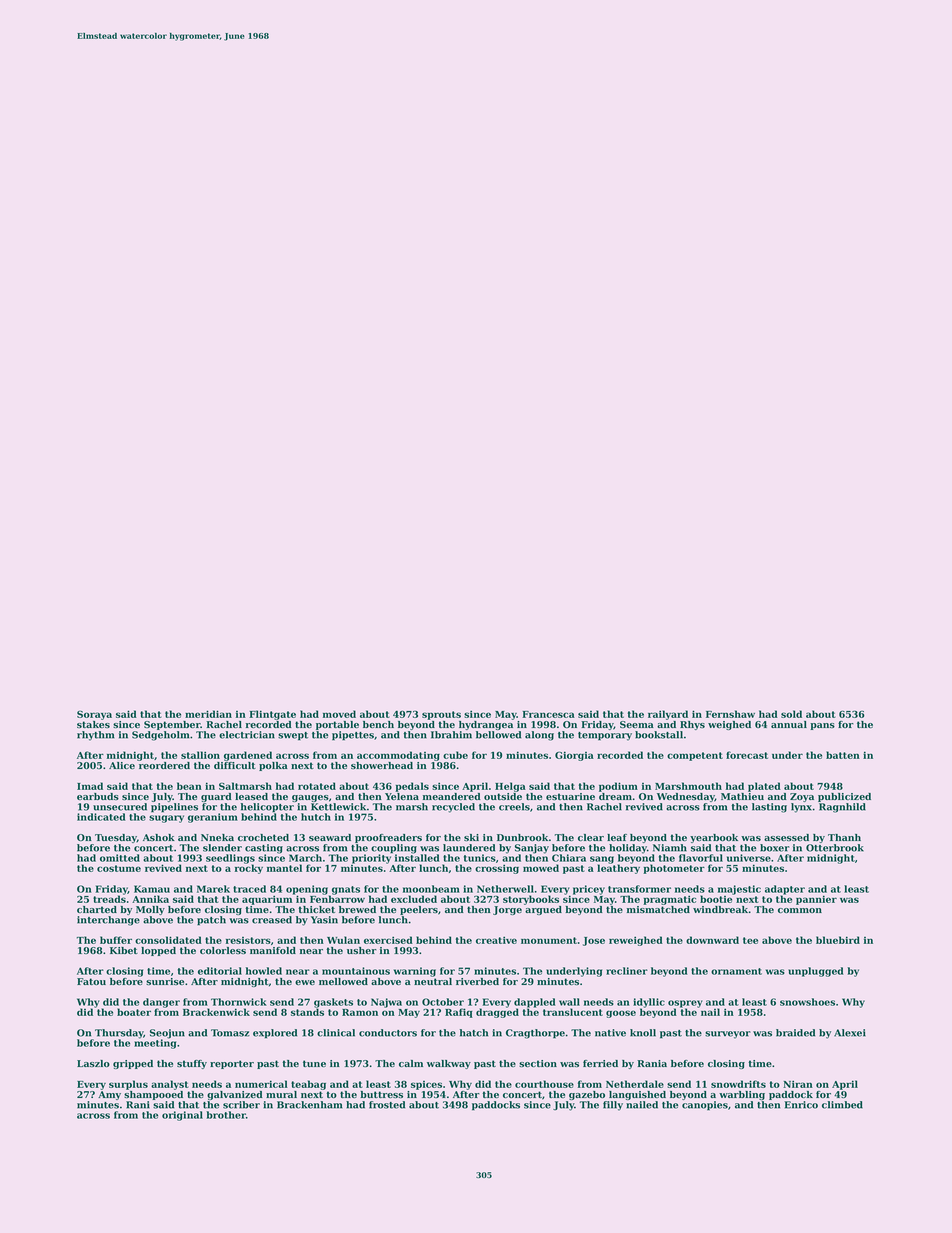 This screenshot has height=1233, width=952. Describe the element at coordinates (591, 837) in the screenshot. I see `clear` at that location.
